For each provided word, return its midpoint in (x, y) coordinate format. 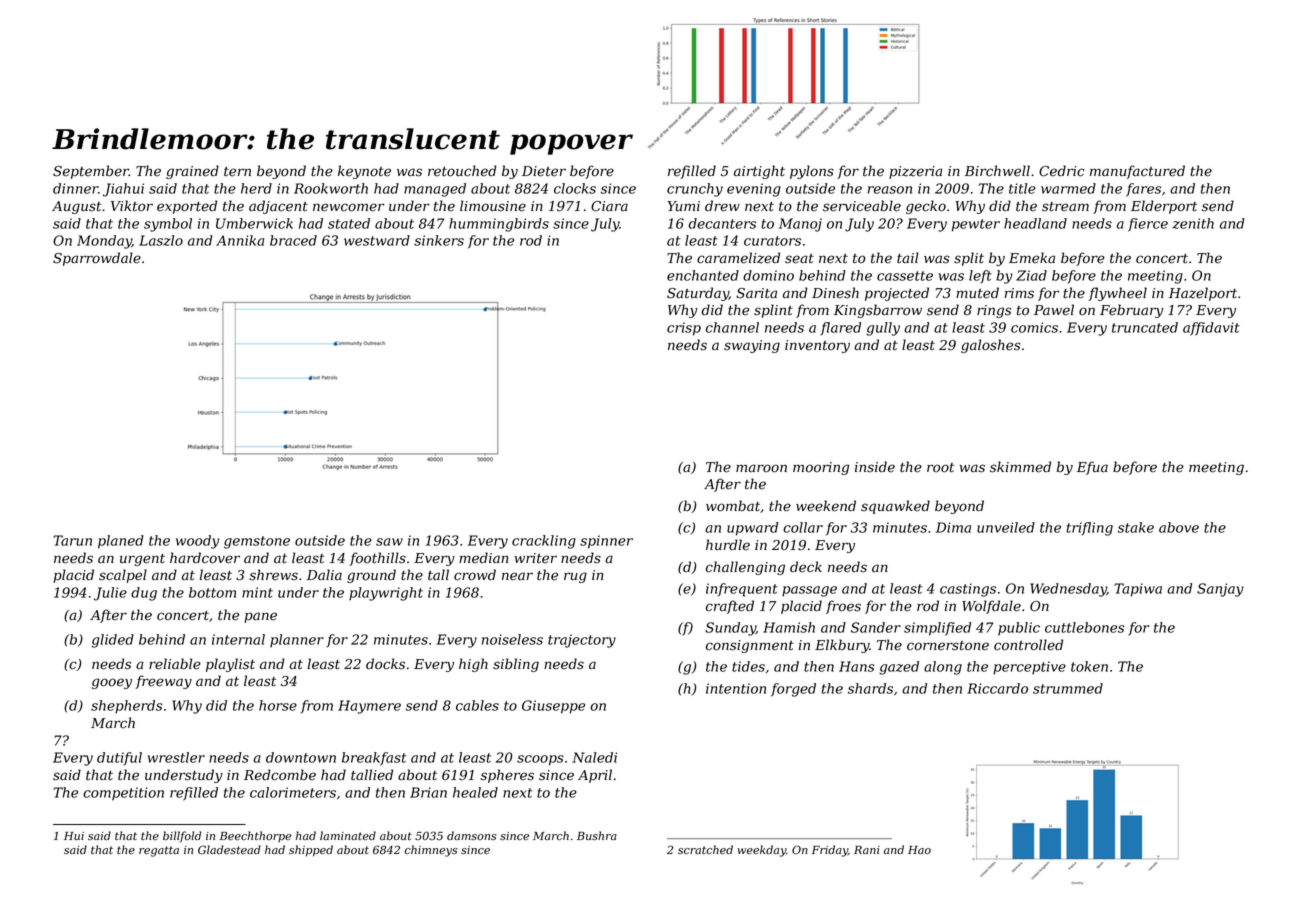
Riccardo (997, 688)
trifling (1089, 529)
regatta (159, 851)
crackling (544, 542)
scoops (540, 760)
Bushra (597, 835)
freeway (163, 682)
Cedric (1061, 171)
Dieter (544, 171)
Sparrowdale (97, 259)
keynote (364, 172)
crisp (684, 329)
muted (977, 293)
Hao (919, 850)
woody (197, 542)
